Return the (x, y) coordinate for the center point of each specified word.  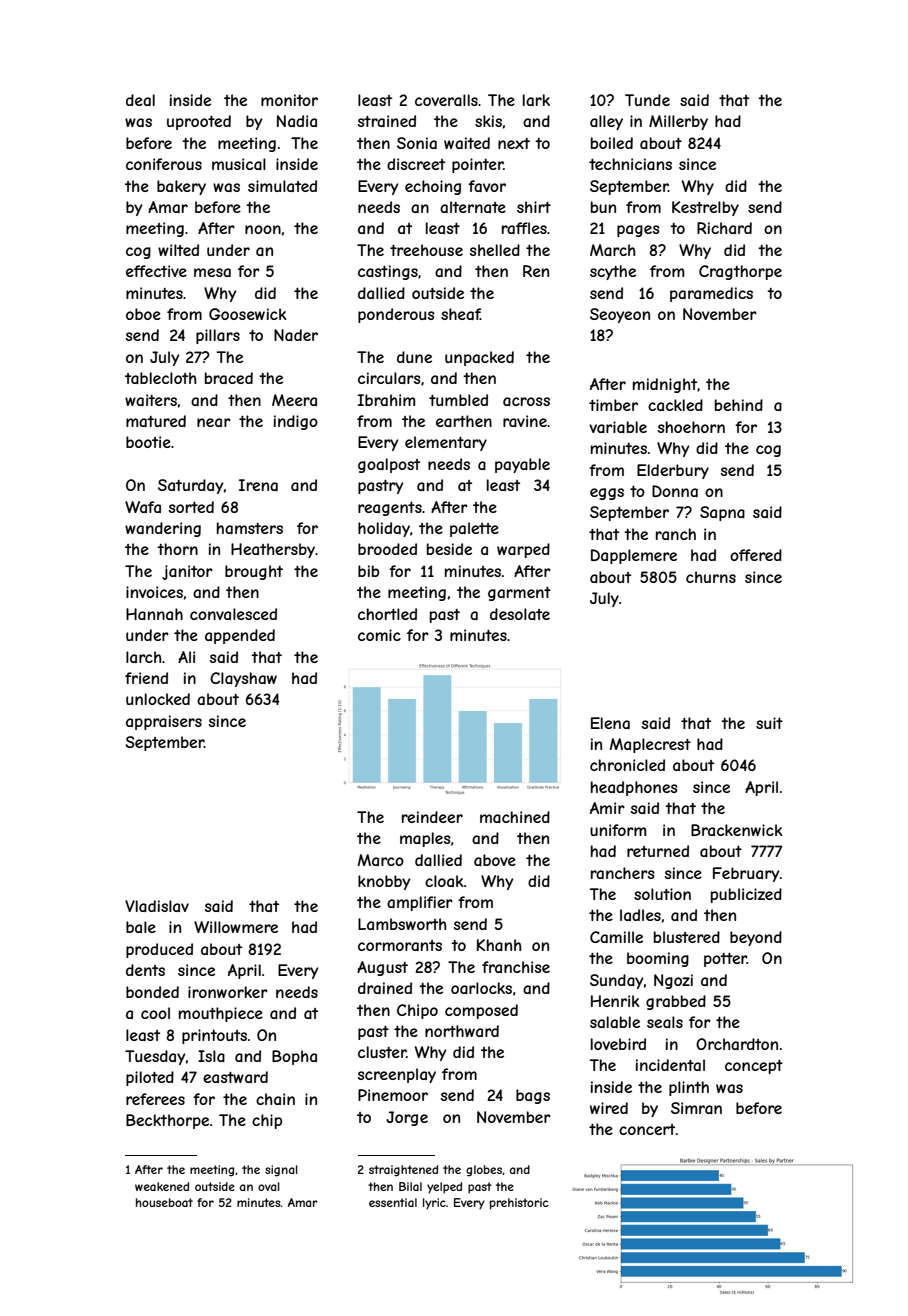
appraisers (164, 722)
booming (658, 959)
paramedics (711, 294)
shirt (534, 207)
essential (393, 1202)
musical (239, 164)
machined (515, 817)
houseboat (164, 1202)
